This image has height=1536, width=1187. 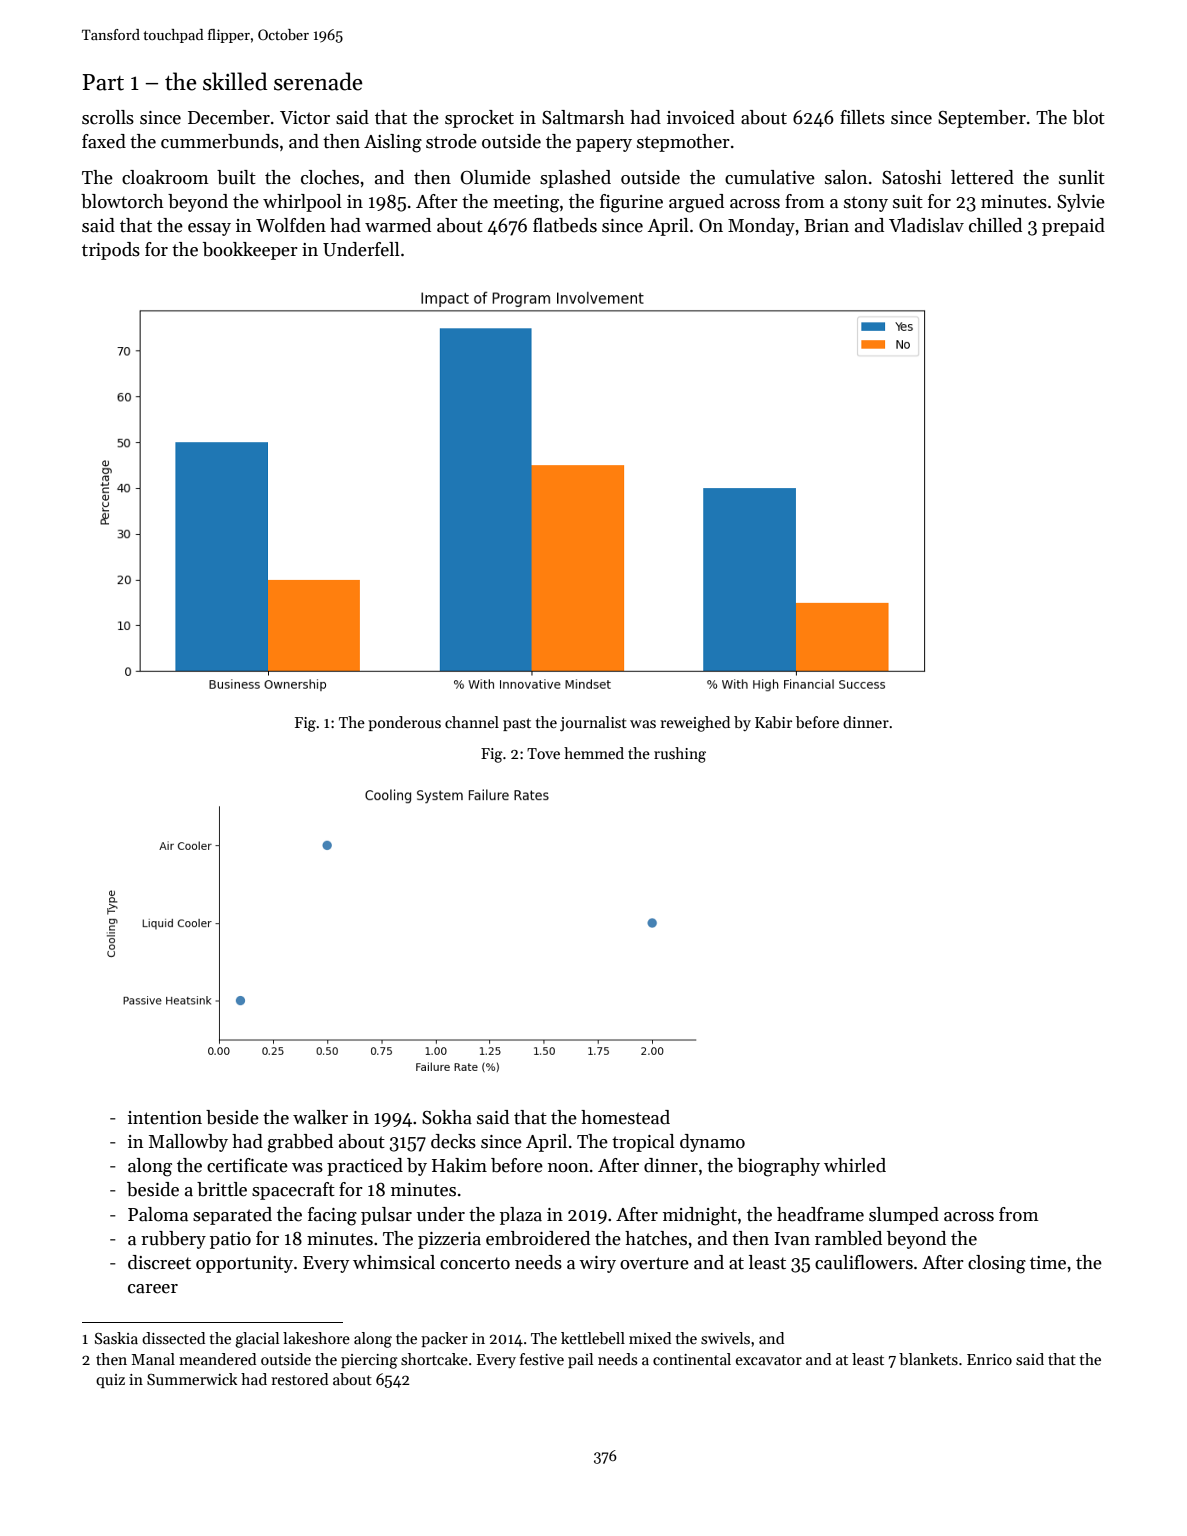 What do you see at coordinates (580, 1360) in the image?
I see `pail` at bounding box center [580, 1360].
